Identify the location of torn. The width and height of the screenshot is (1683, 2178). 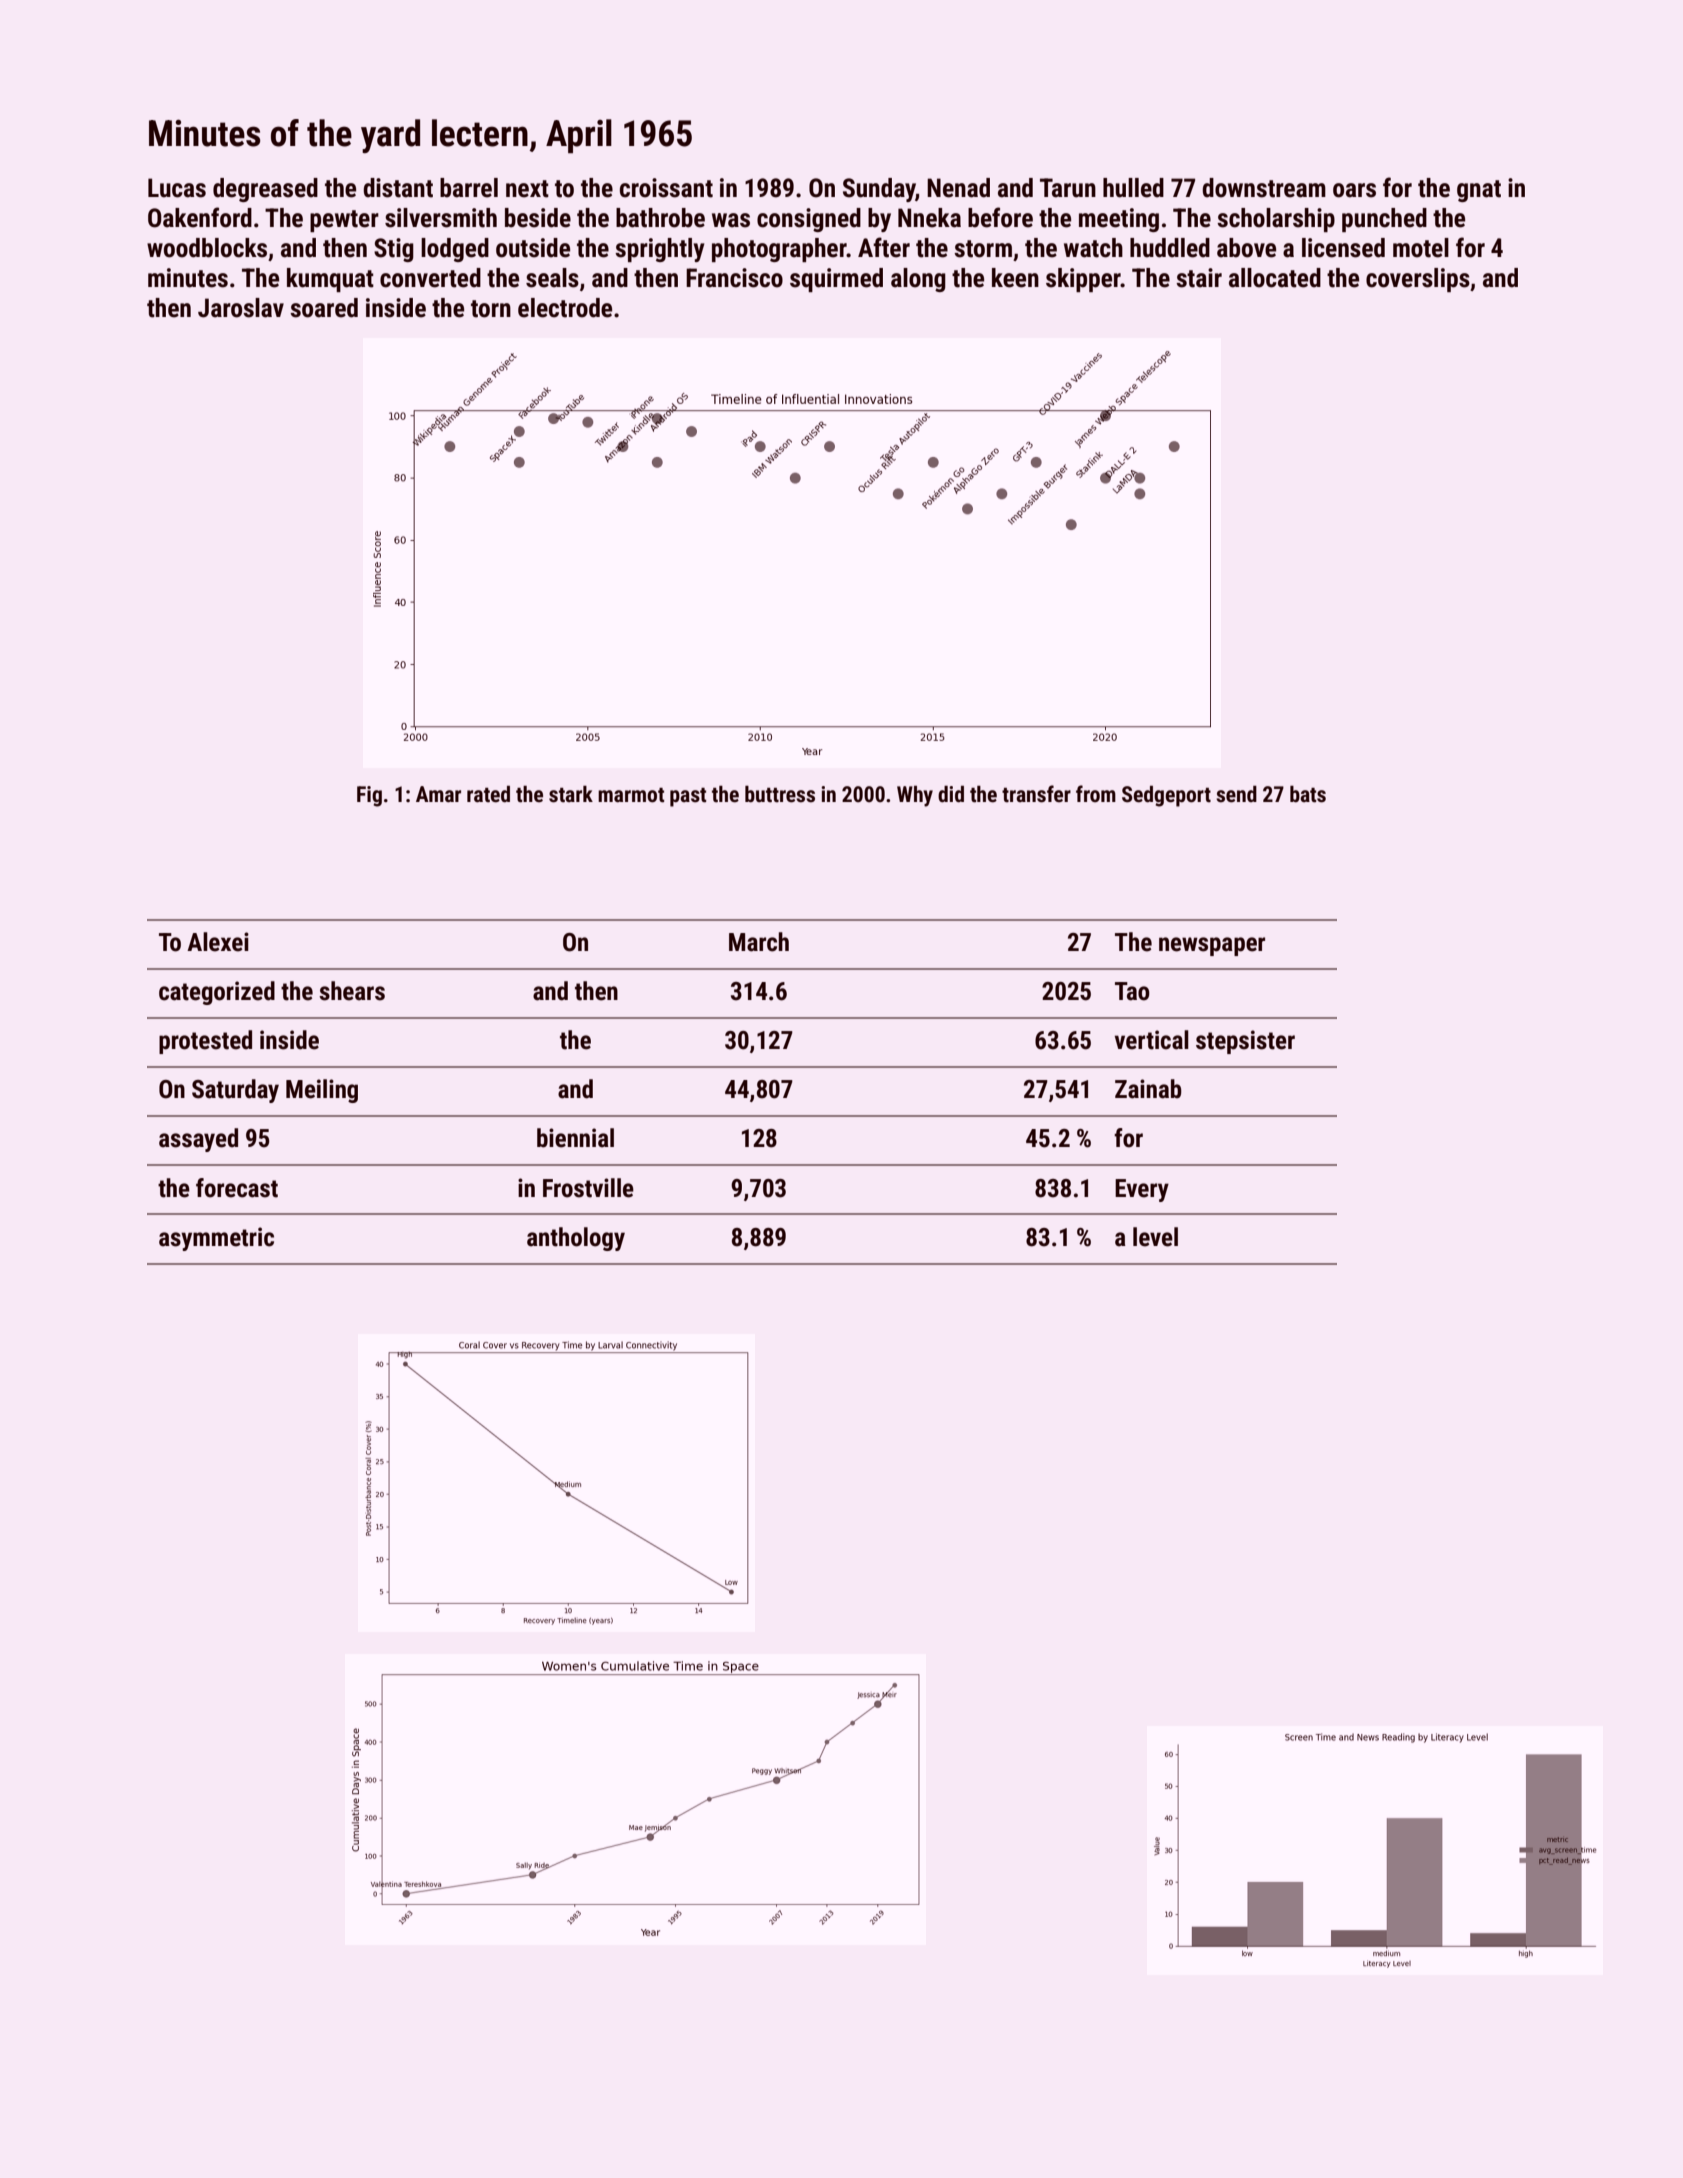
(491, 309).
